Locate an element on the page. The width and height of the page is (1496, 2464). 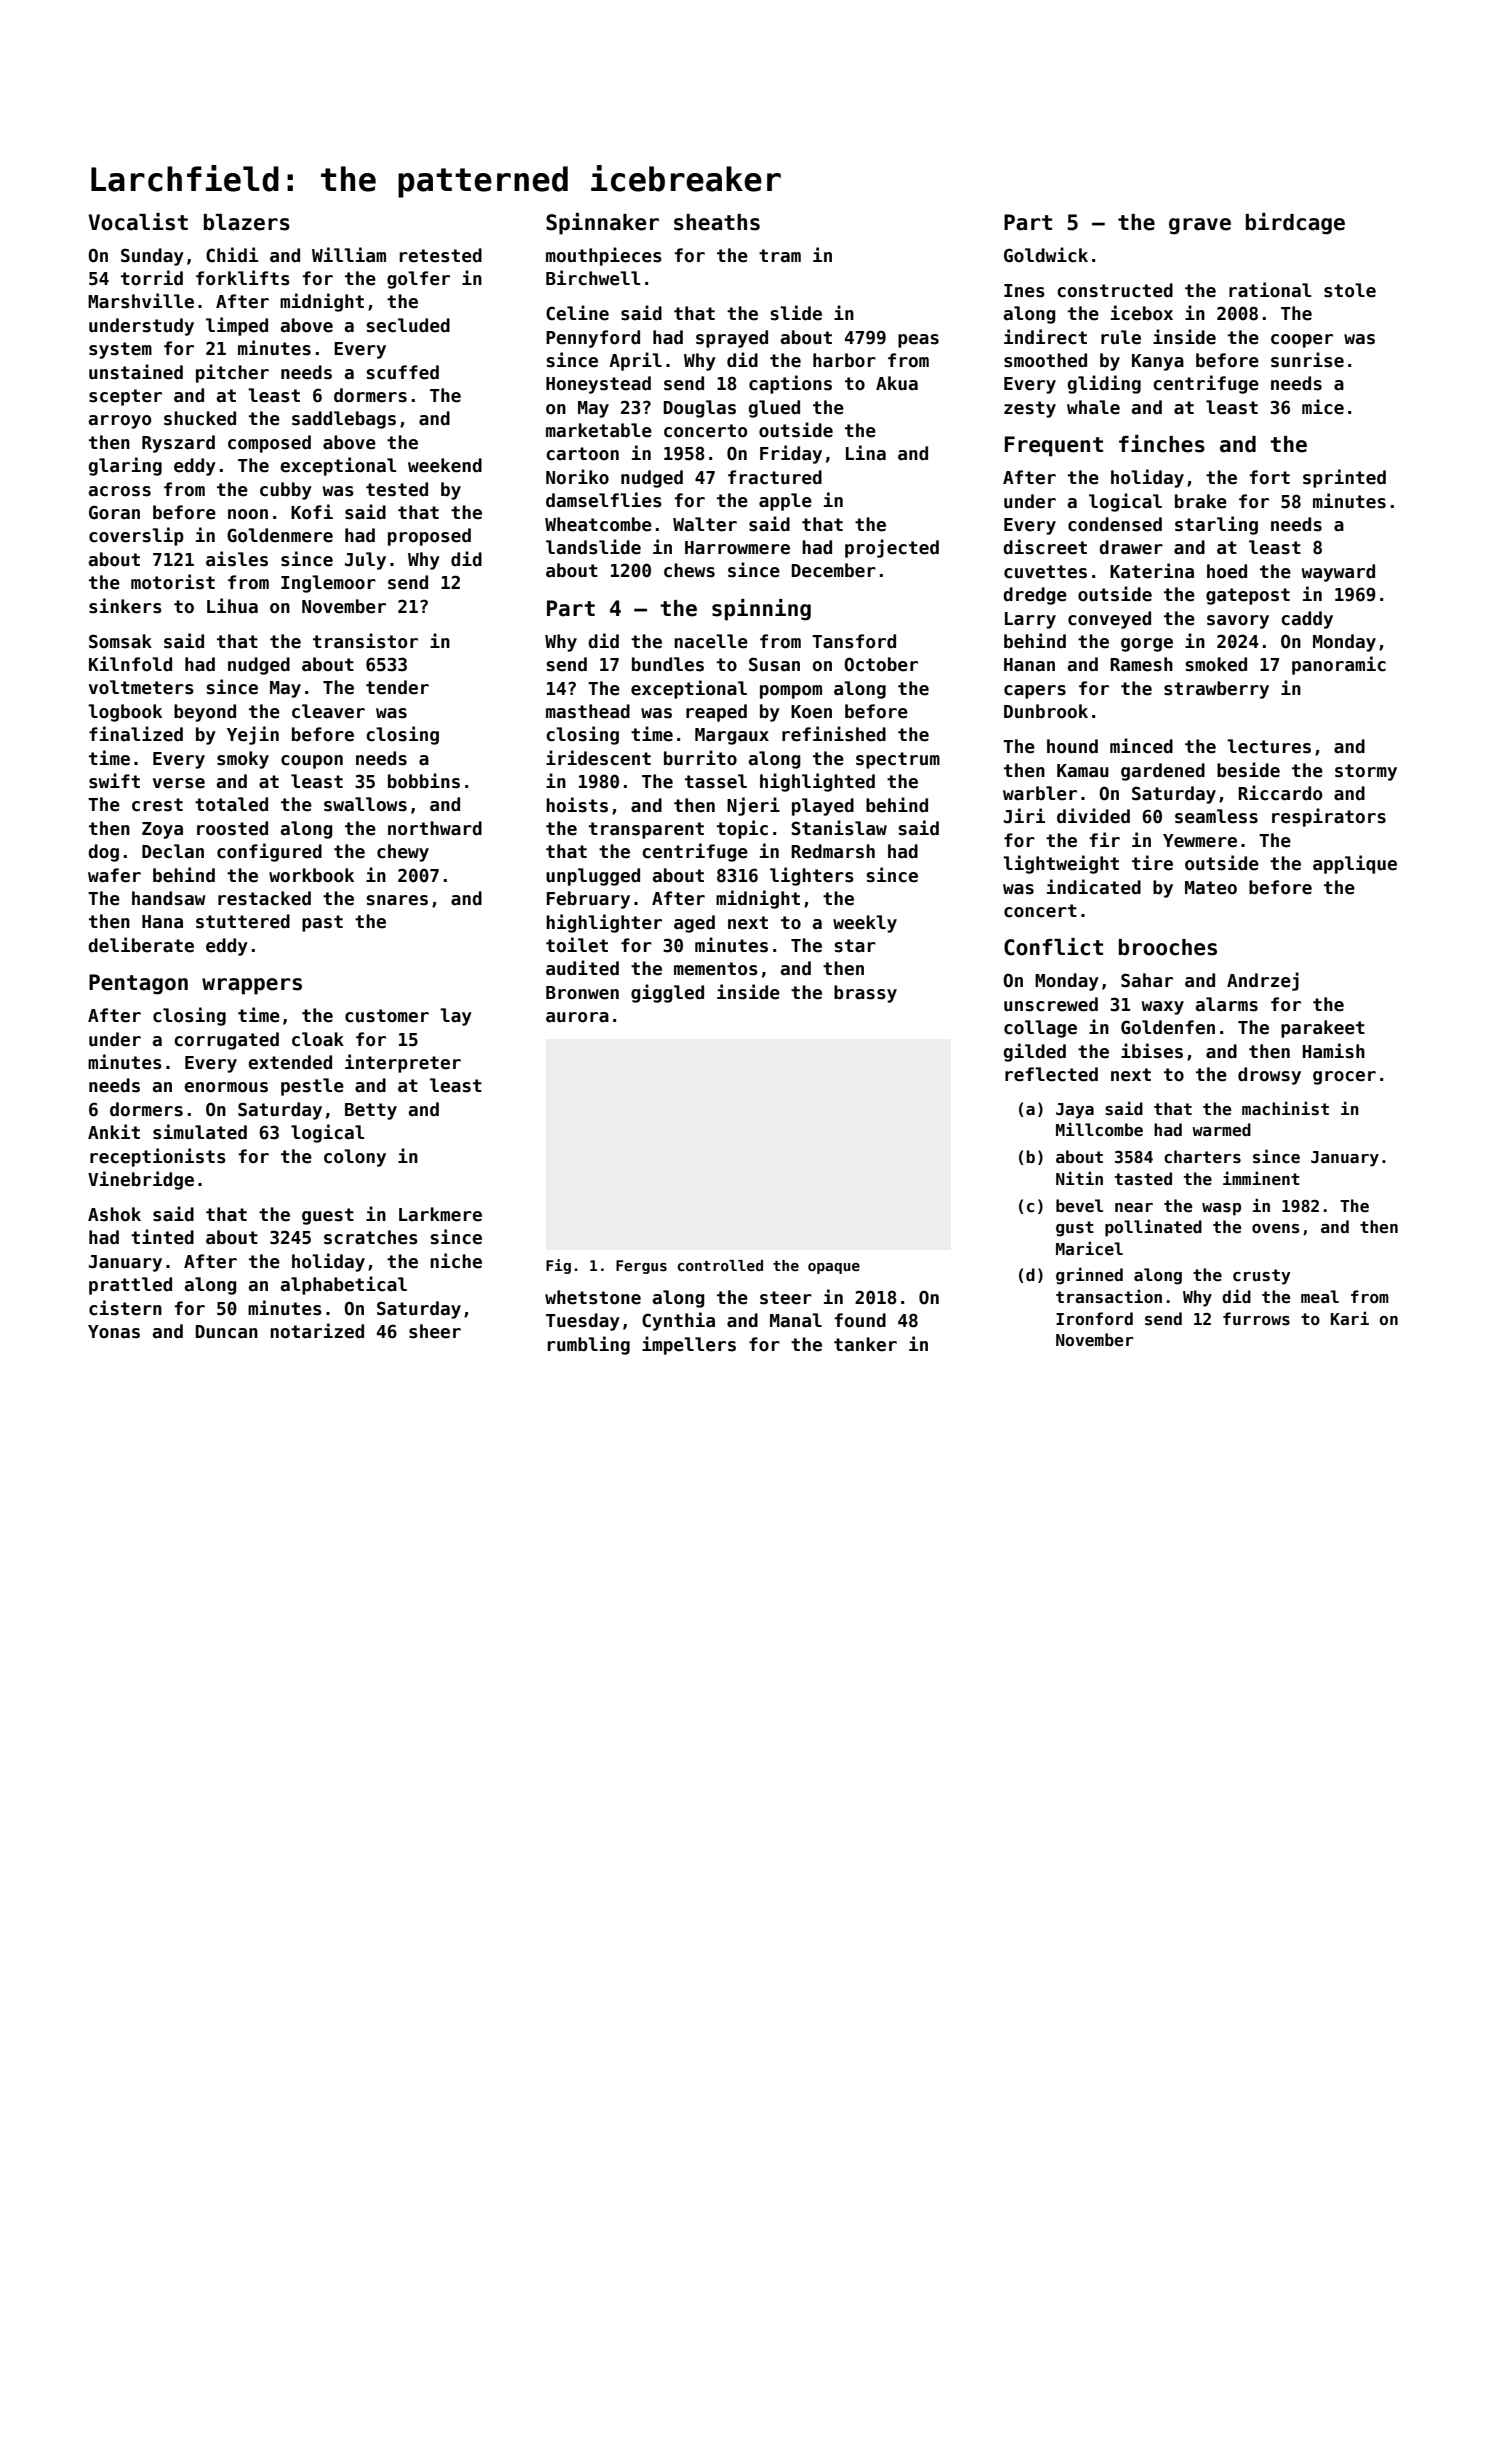
sunrise is located at coordinates (1307, 360).
